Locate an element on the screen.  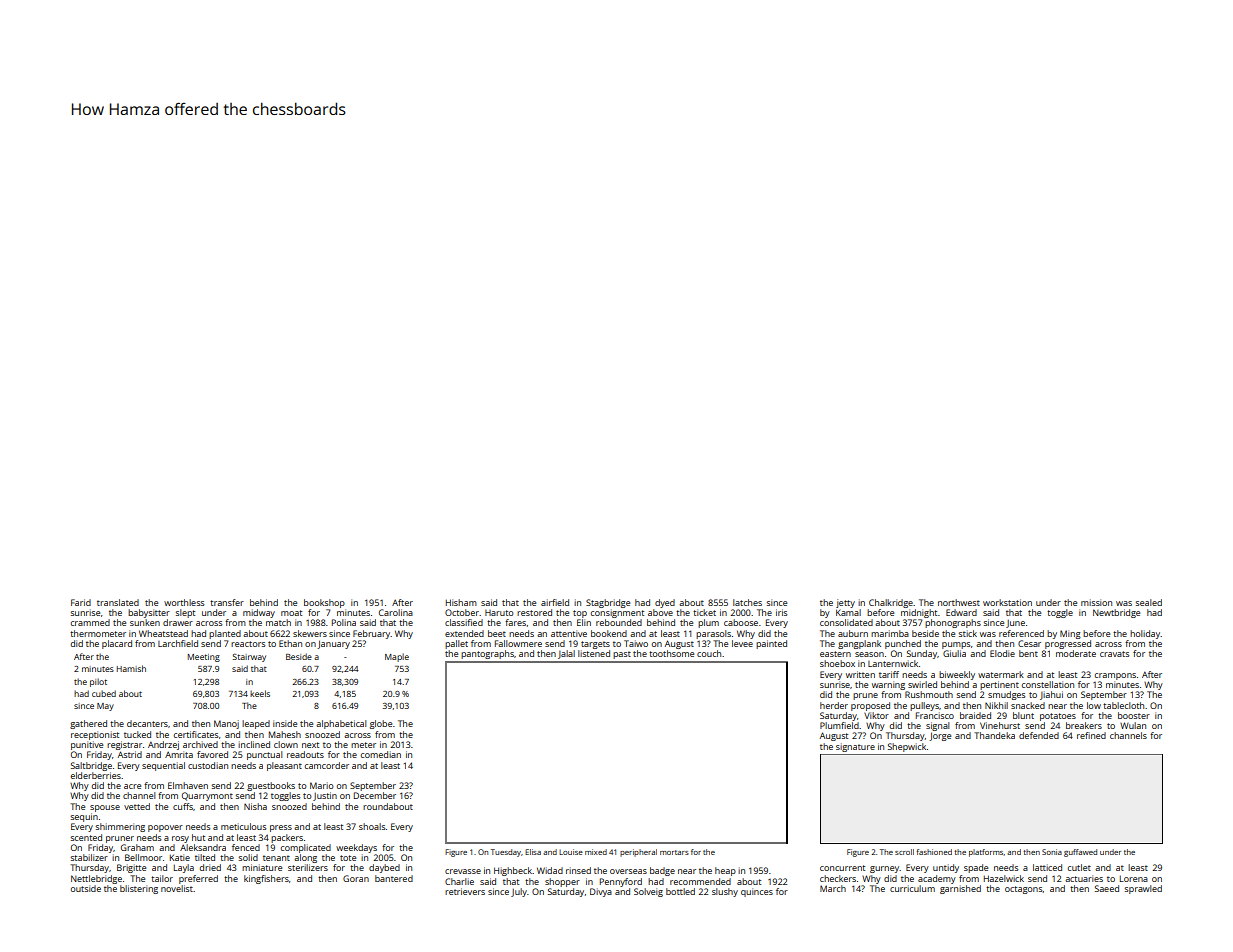
Viktor is located at coordinates (876, 715).
